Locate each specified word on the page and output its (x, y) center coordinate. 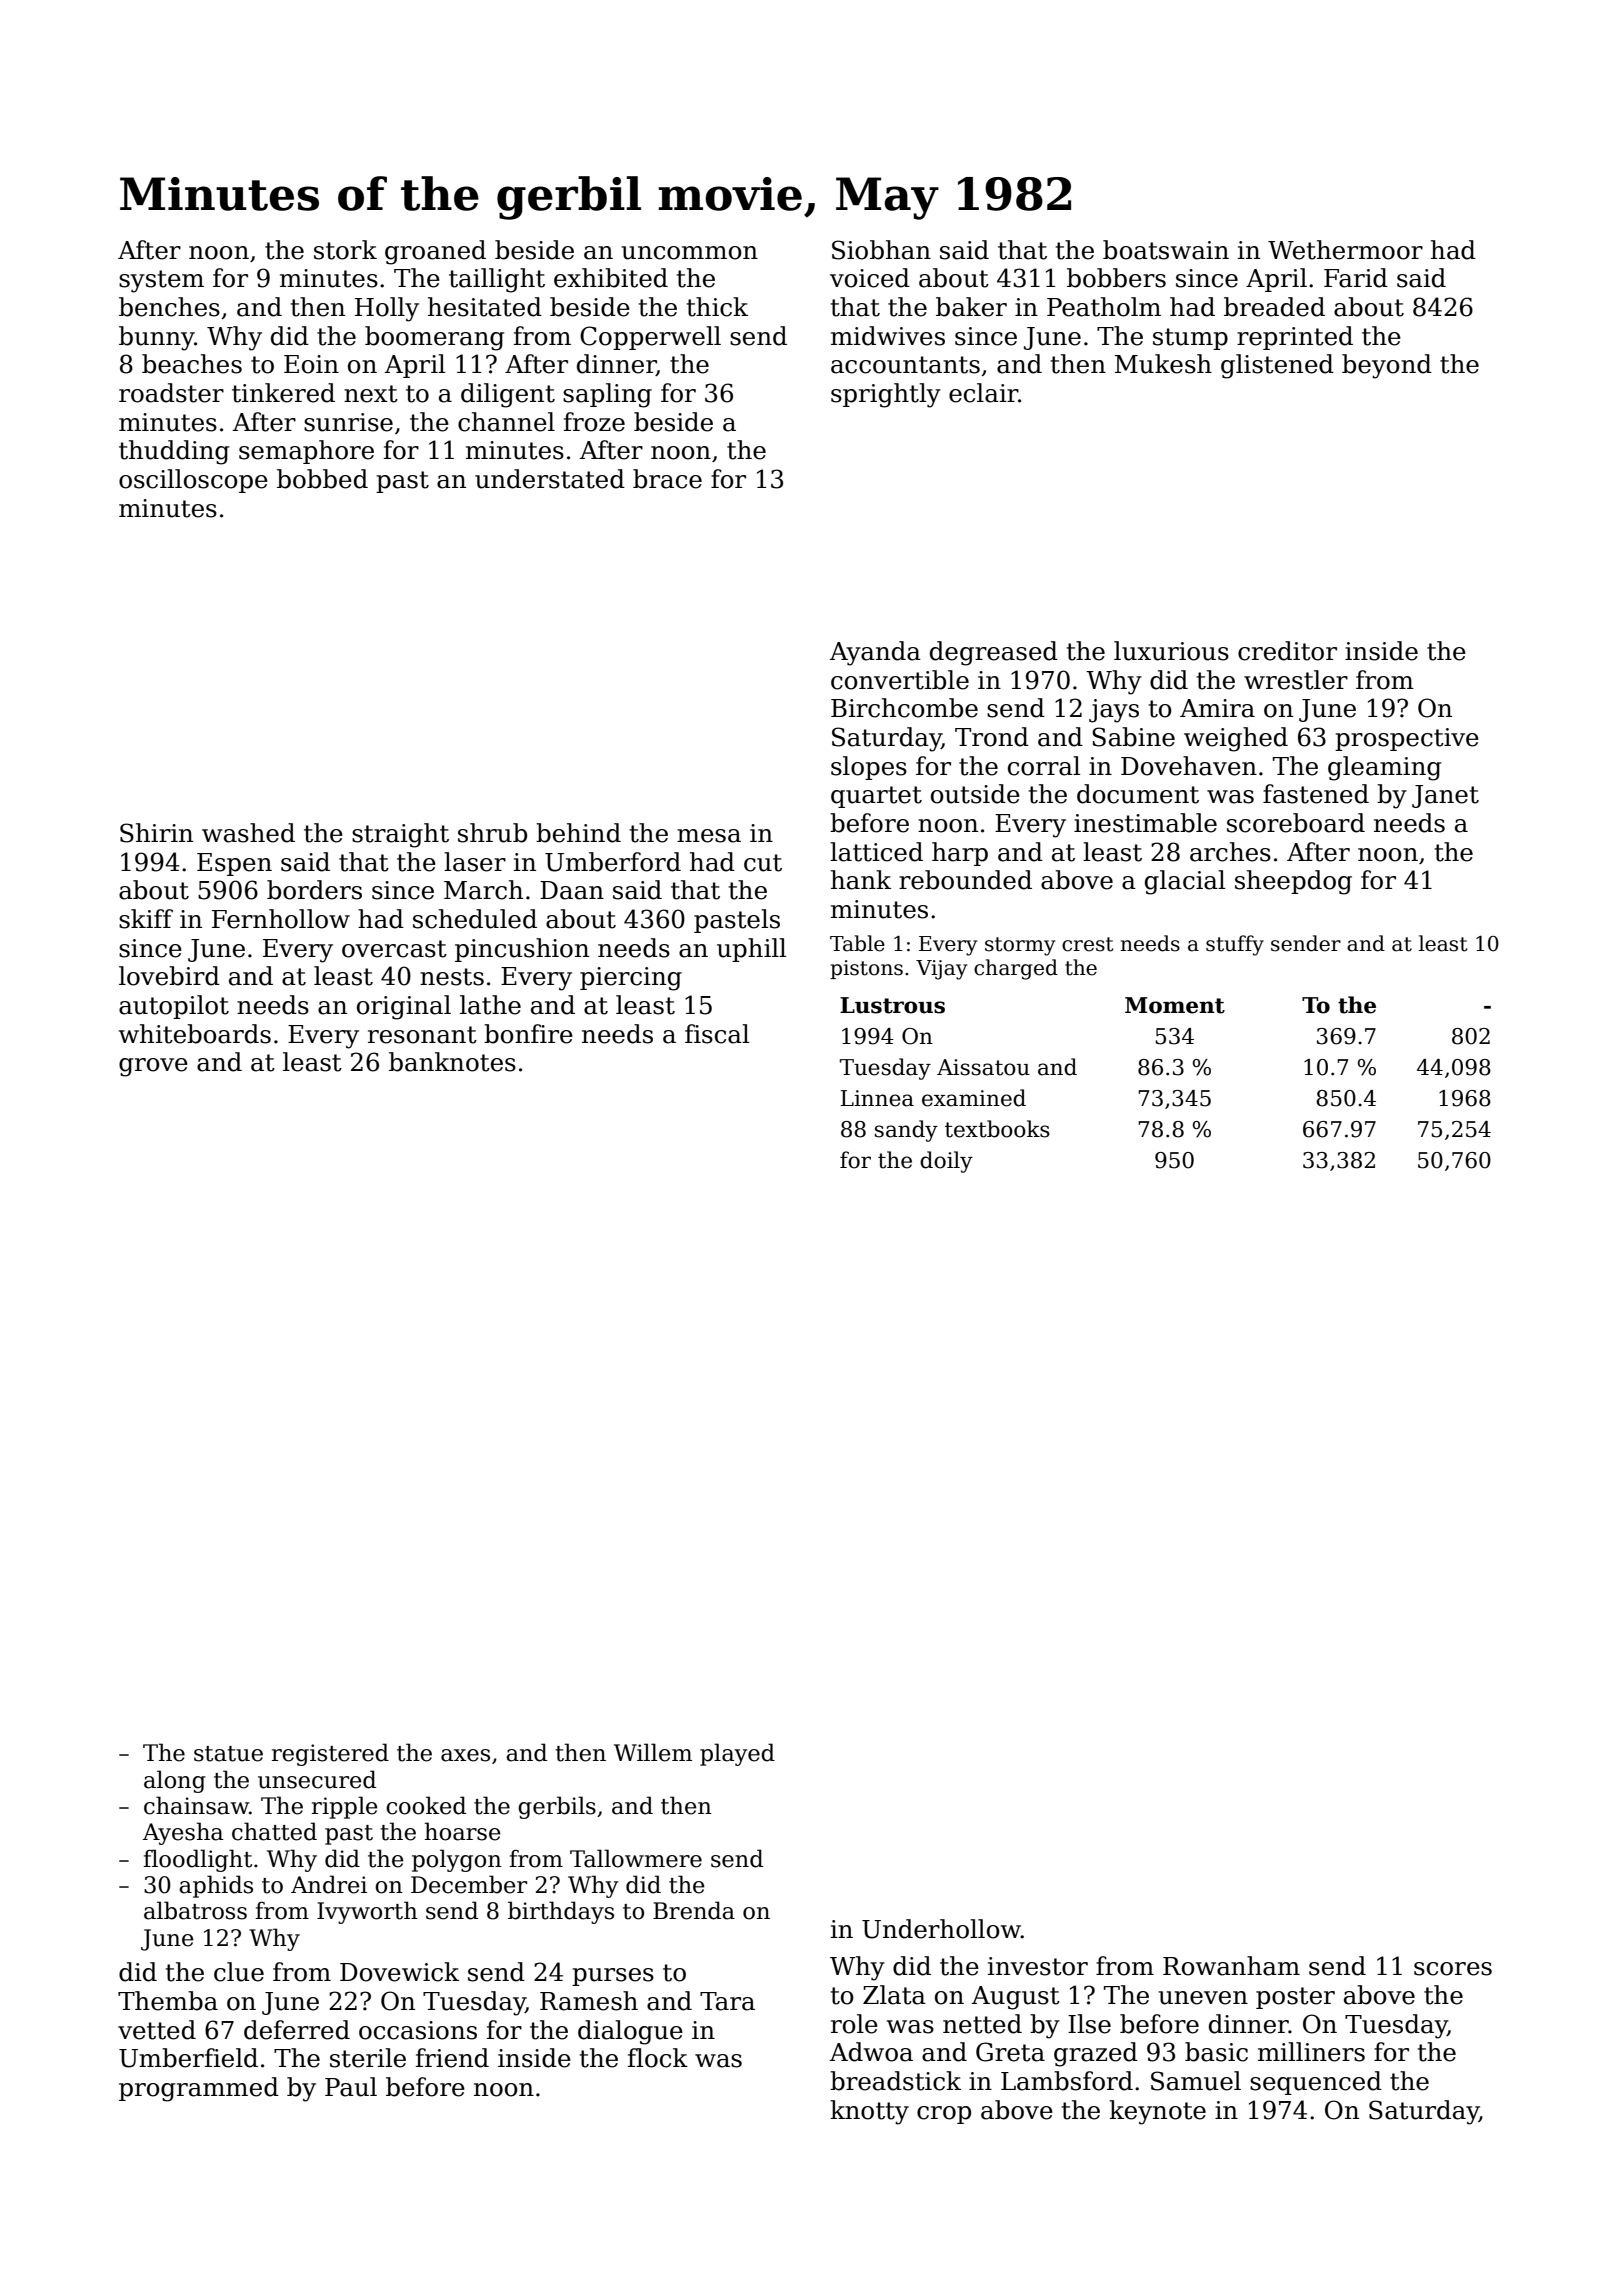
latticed (876, 852)
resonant (422, 1035)
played (737, 1754)
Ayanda (875, 653)
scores (1453, 1969)
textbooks (997, 1129)
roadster (171, 393)
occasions (418, 2030)
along (175, 1781)
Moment (1175, 1005)
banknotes (452, 1062)
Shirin (156, 833)
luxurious (1171, 651)
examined (974, 1098)
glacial (1185, 882)
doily (946, 1162)
